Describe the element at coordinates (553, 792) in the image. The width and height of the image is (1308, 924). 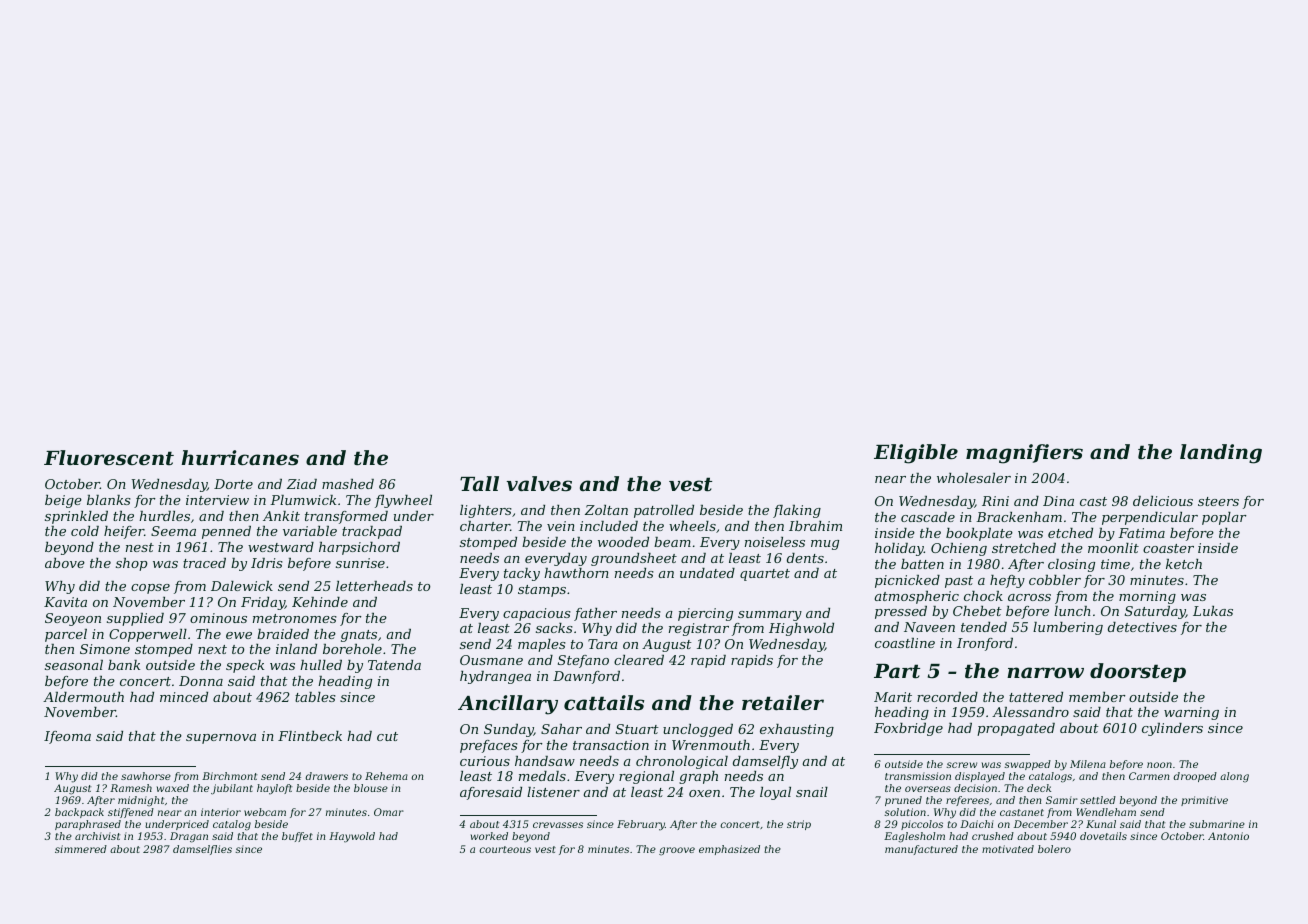
I see `listener` at that location.
